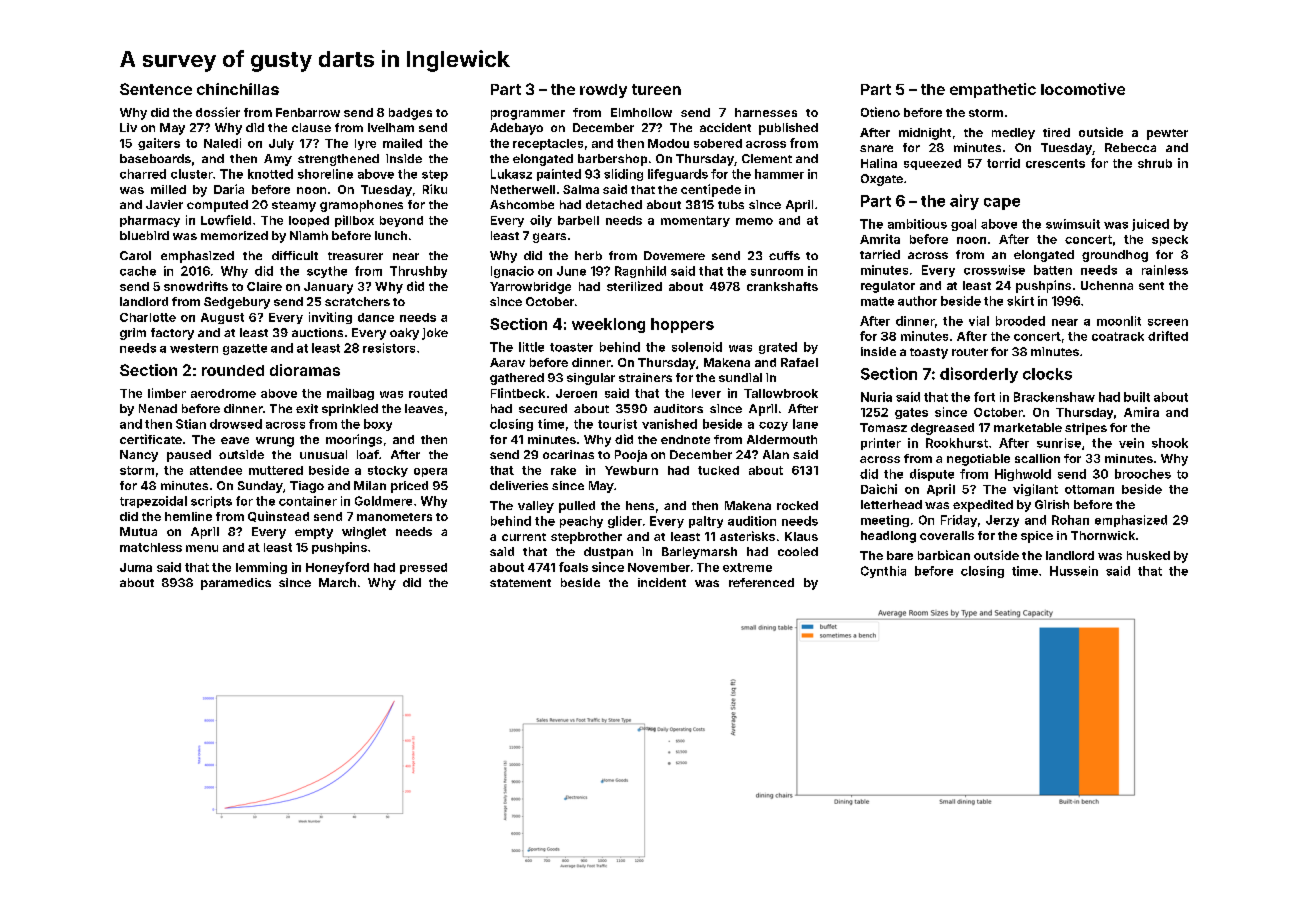 The image size is (1308, 924). Describe the element at coordinates (1003, 163) in the image. I see `torrid` at that location.
